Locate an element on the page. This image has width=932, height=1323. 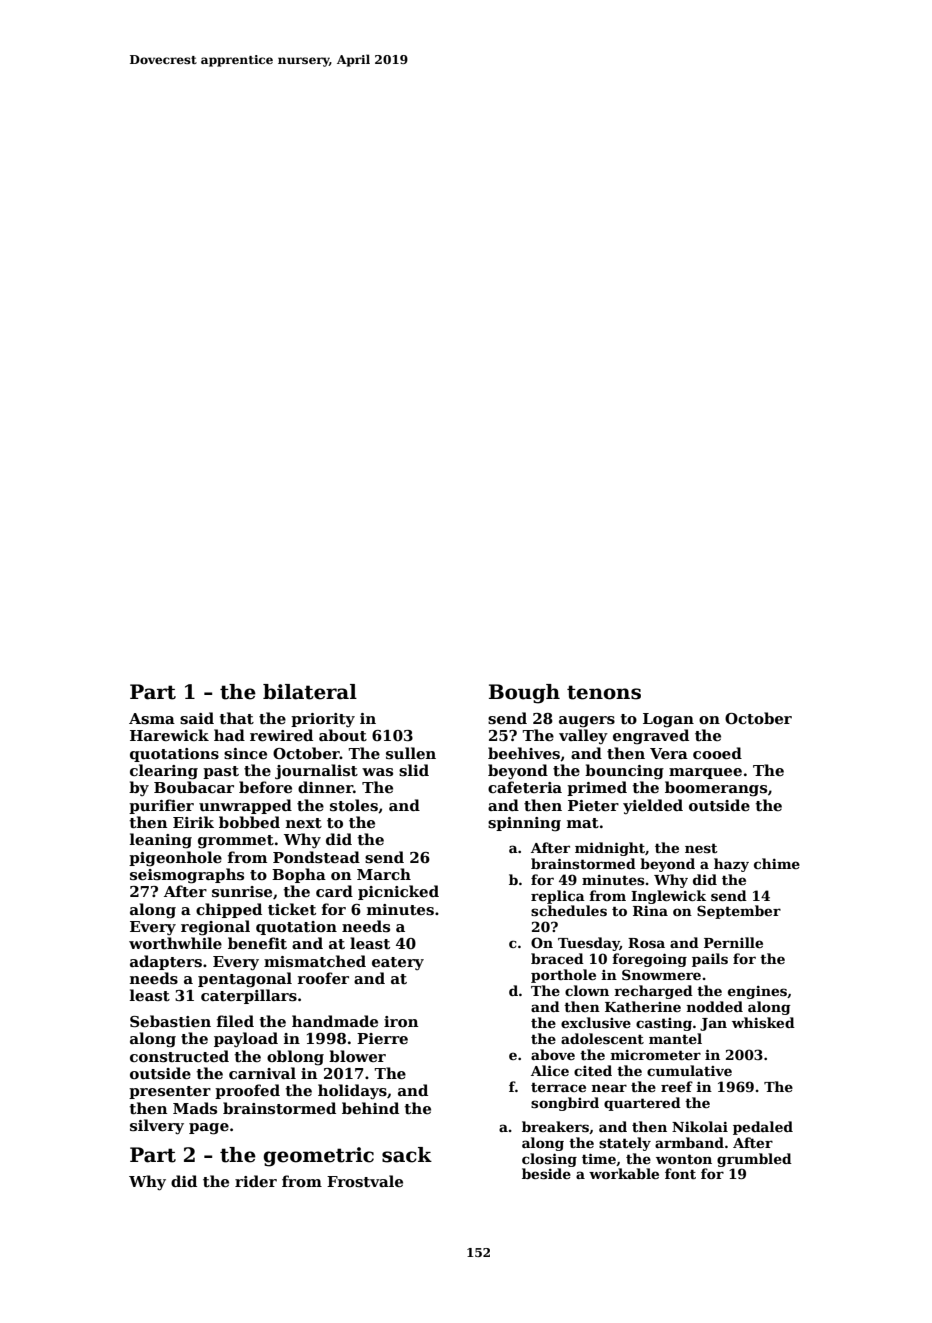
priority is located at coordinates (323, 720).
